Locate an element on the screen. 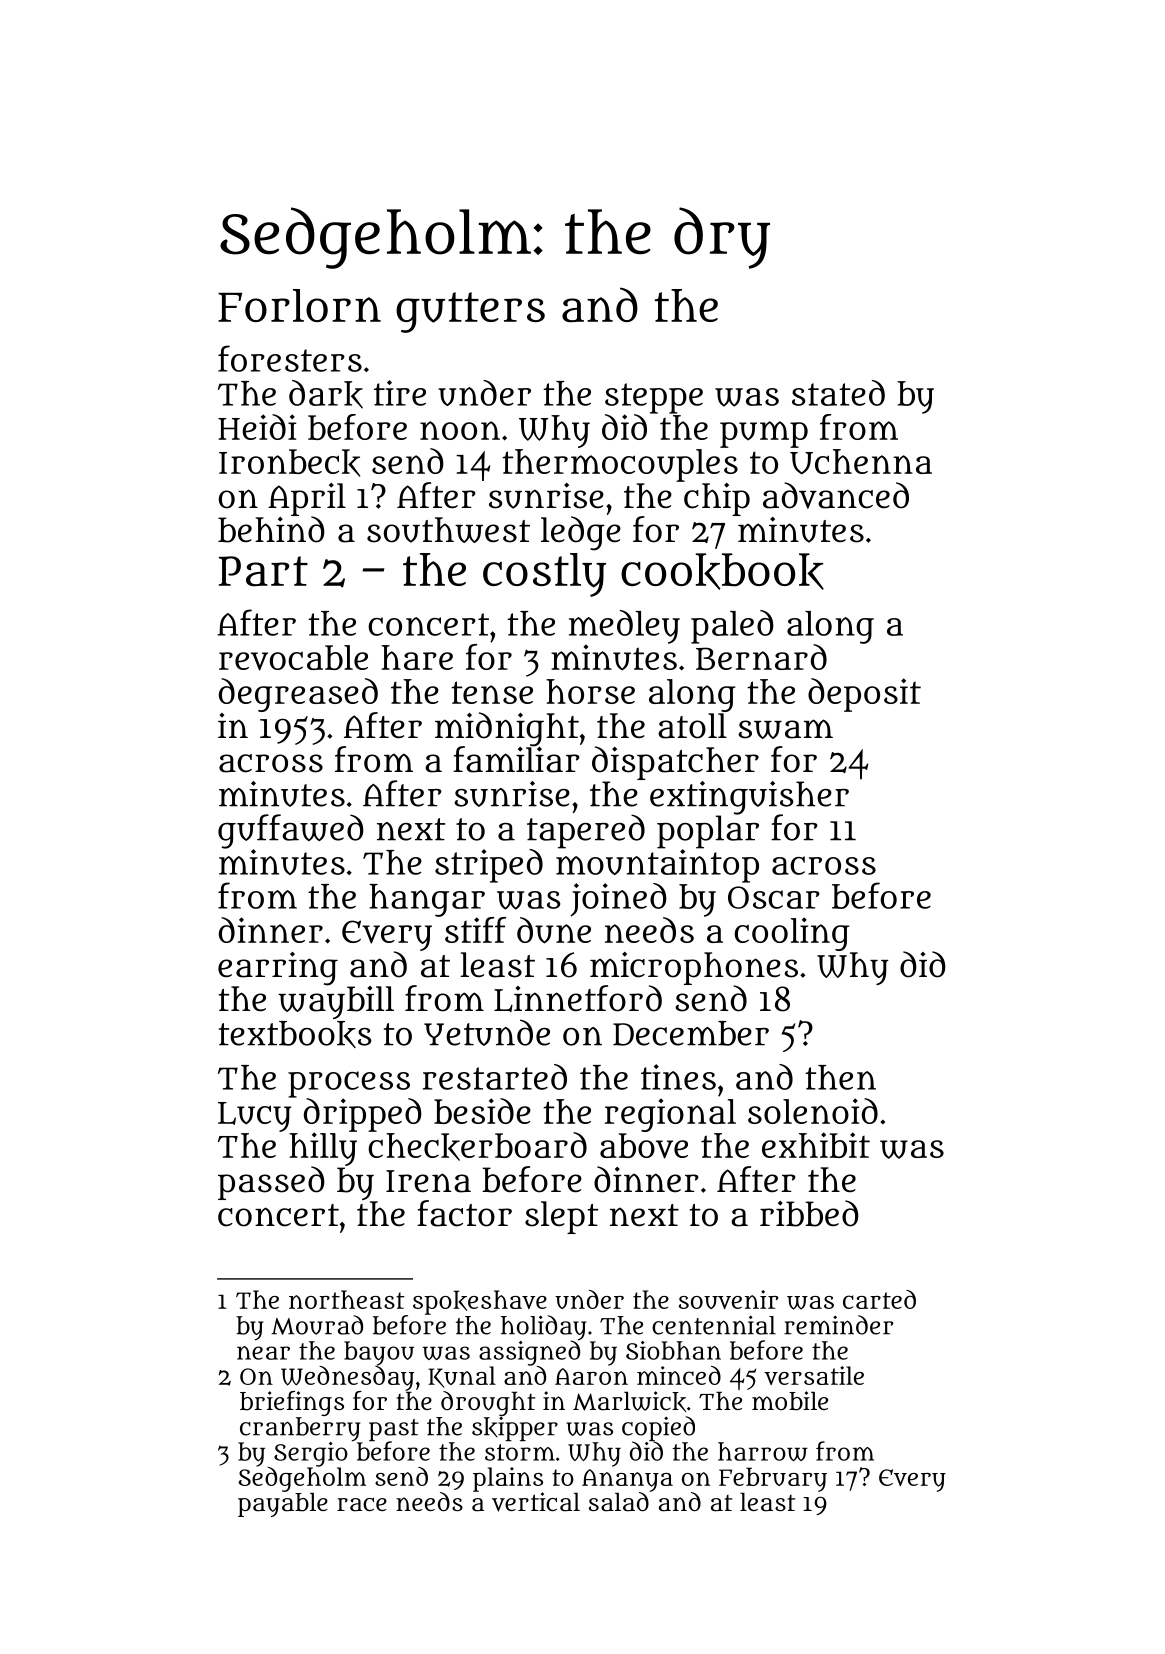 The width and height of the screenshot is (1165, 1654). textbooks is located at coordinates (295, 1034).
